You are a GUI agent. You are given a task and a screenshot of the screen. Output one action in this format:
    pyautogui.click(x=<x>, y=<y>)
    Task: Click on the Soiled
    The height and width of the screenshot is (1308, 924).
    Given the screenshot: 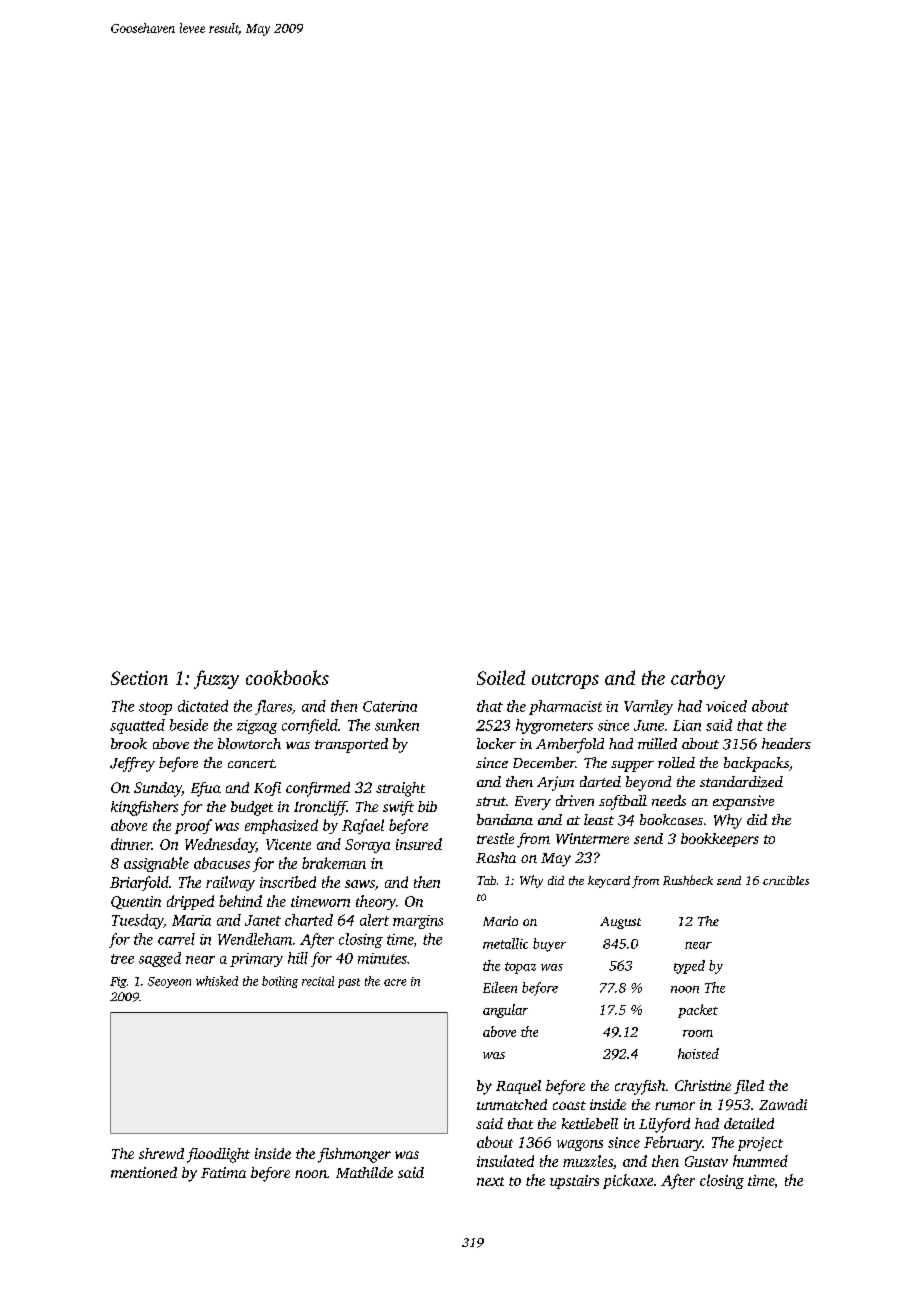 What is the action you would take?
    pyautogui.click(x=501, y=677)
